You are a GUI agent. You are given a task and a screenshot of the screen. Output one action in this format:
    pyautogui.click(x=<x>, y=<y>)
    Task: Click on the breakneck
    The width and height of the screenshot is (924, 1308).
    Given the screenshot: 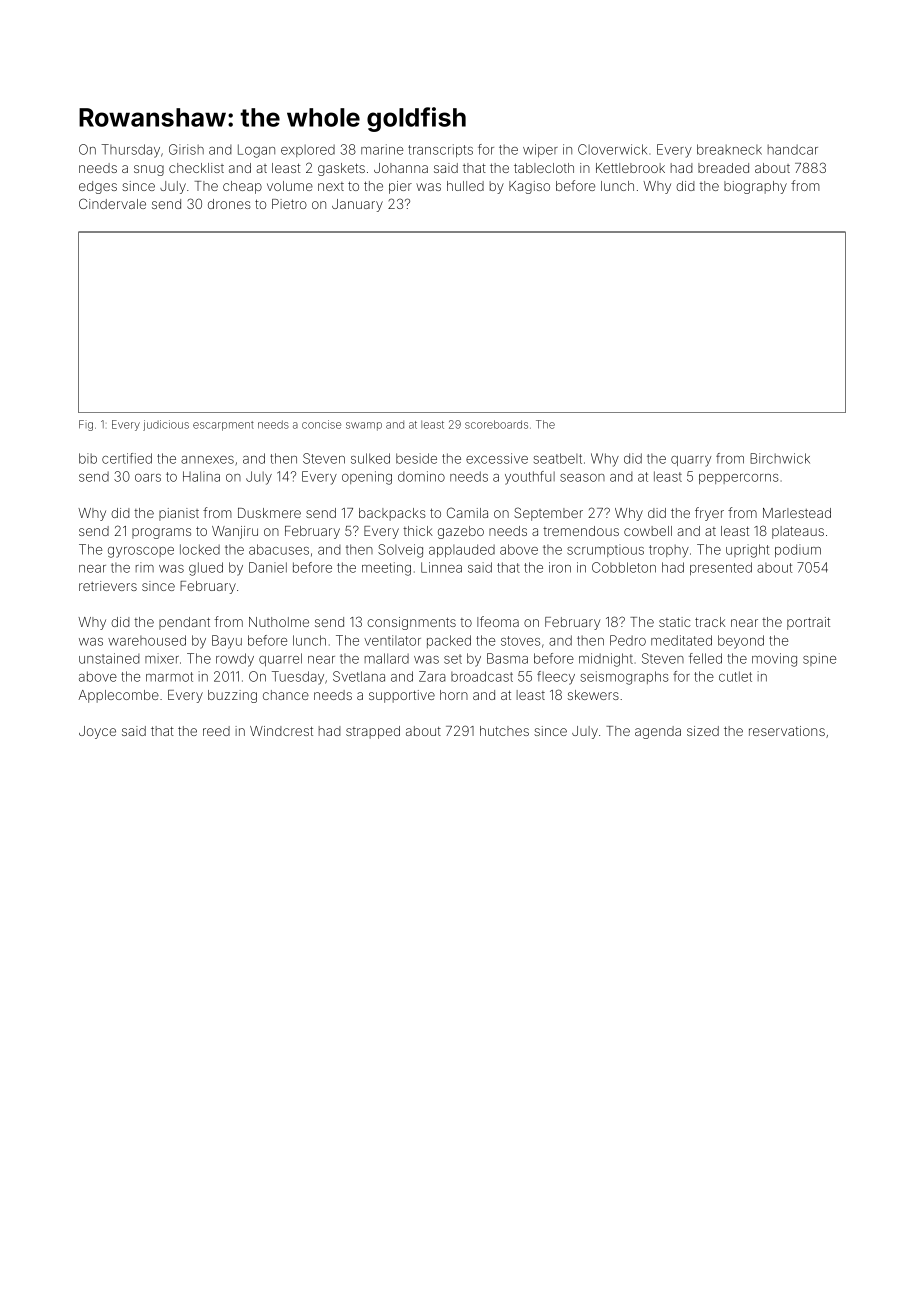 What is the action you would take?
    pyautogui.click(x=729, y=149)
